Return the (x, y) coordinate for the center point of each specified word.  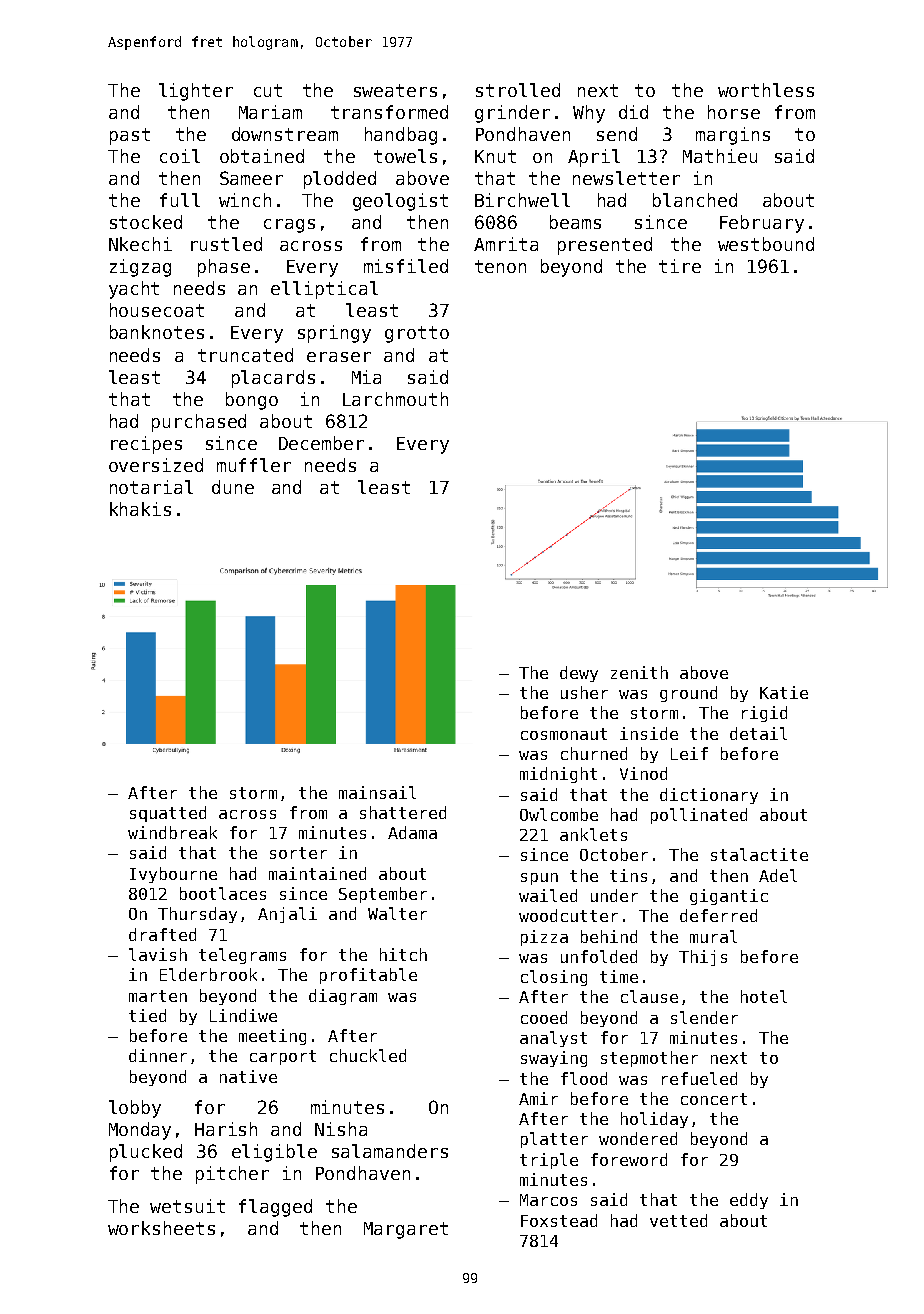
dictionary (709, 796)
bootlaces (223, 893)
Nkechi (140, 244)
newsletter (626, 178)
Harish (226, 1129)
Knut (495, 156)
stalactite (759, 854)
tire (680, 266)
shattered (403, 812)
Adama (412, 832)
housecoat (157, 310)
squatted (168, 814)
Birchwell (522, 200)
